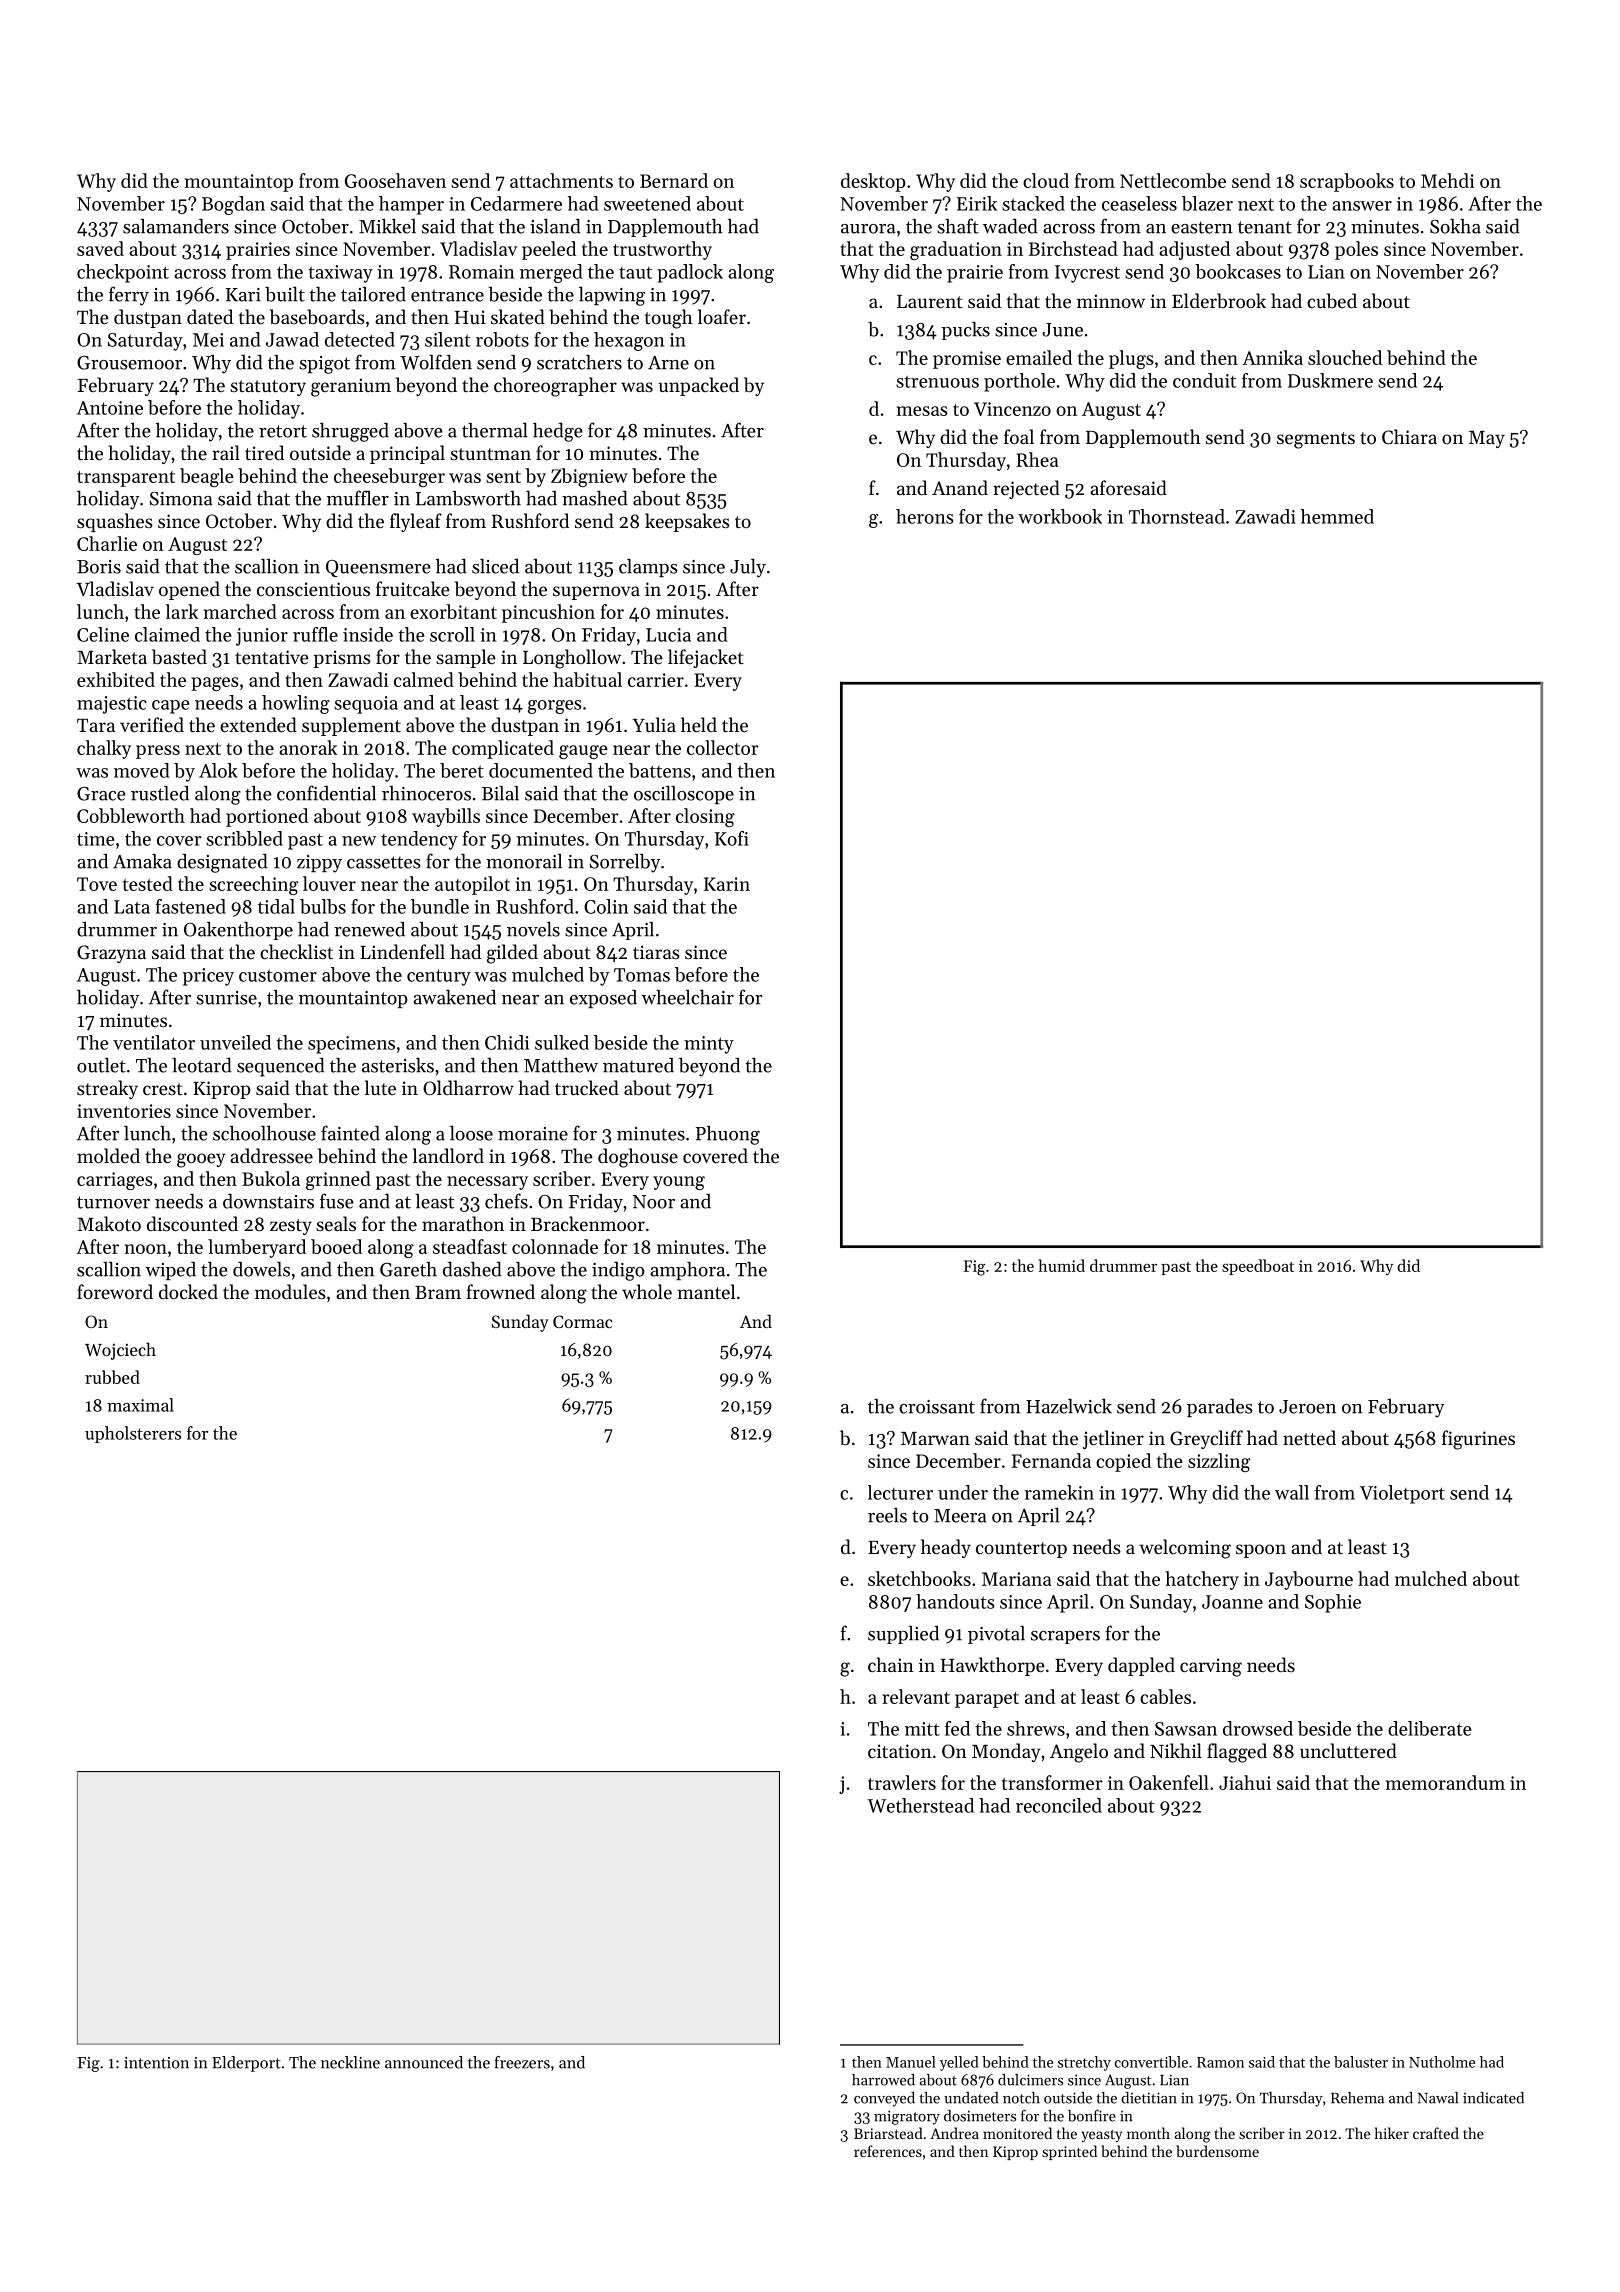  What do you see at coordinates (1436, 2133) in the screenshot?
I see `crafted` at bounding box center [1436, 2133].
